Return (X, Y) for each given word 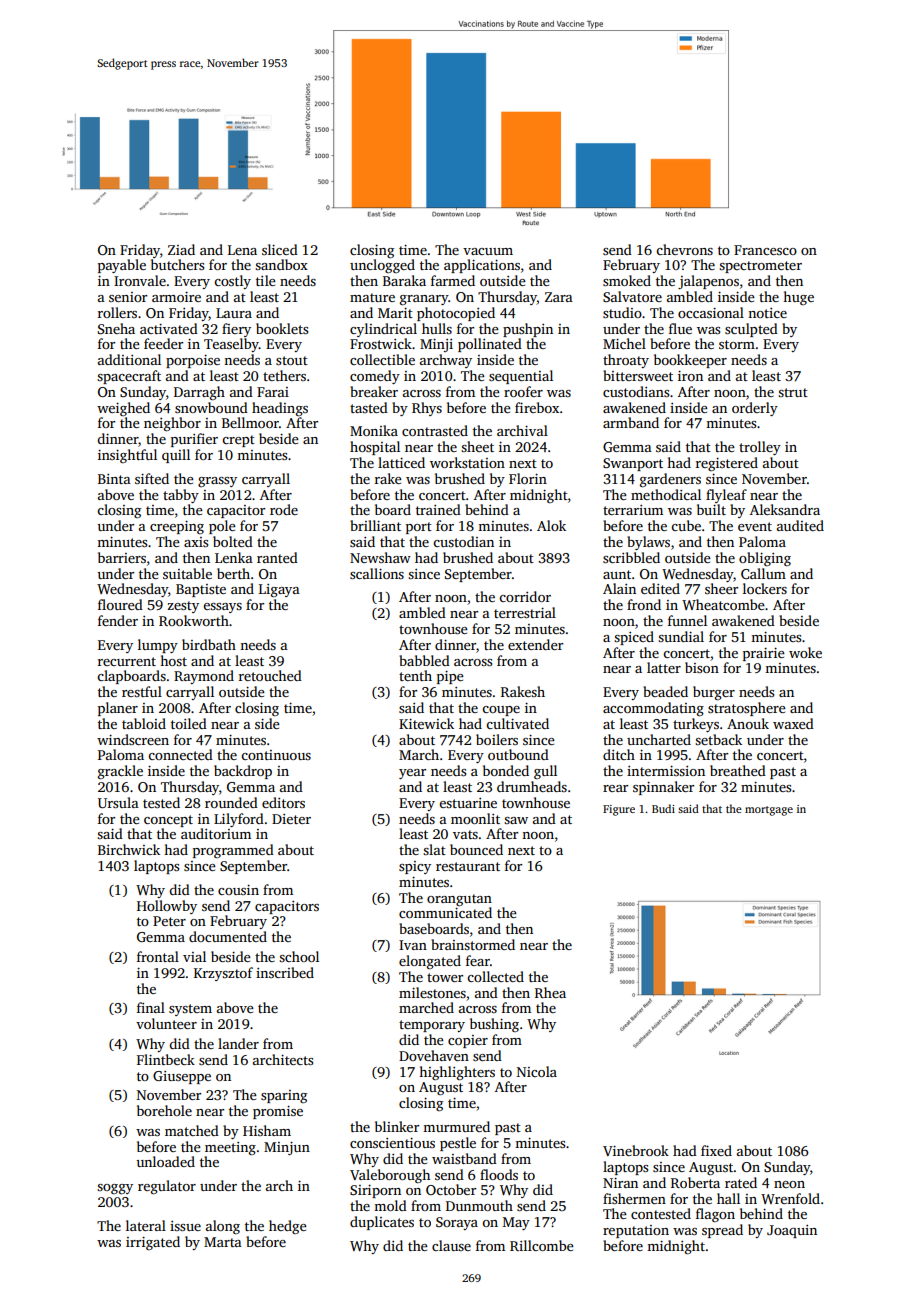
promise (278, 1112)
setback (718, 739)
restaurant (468, 866)
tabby (181, 496)
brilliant (375, 525)
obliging (765, 559)
